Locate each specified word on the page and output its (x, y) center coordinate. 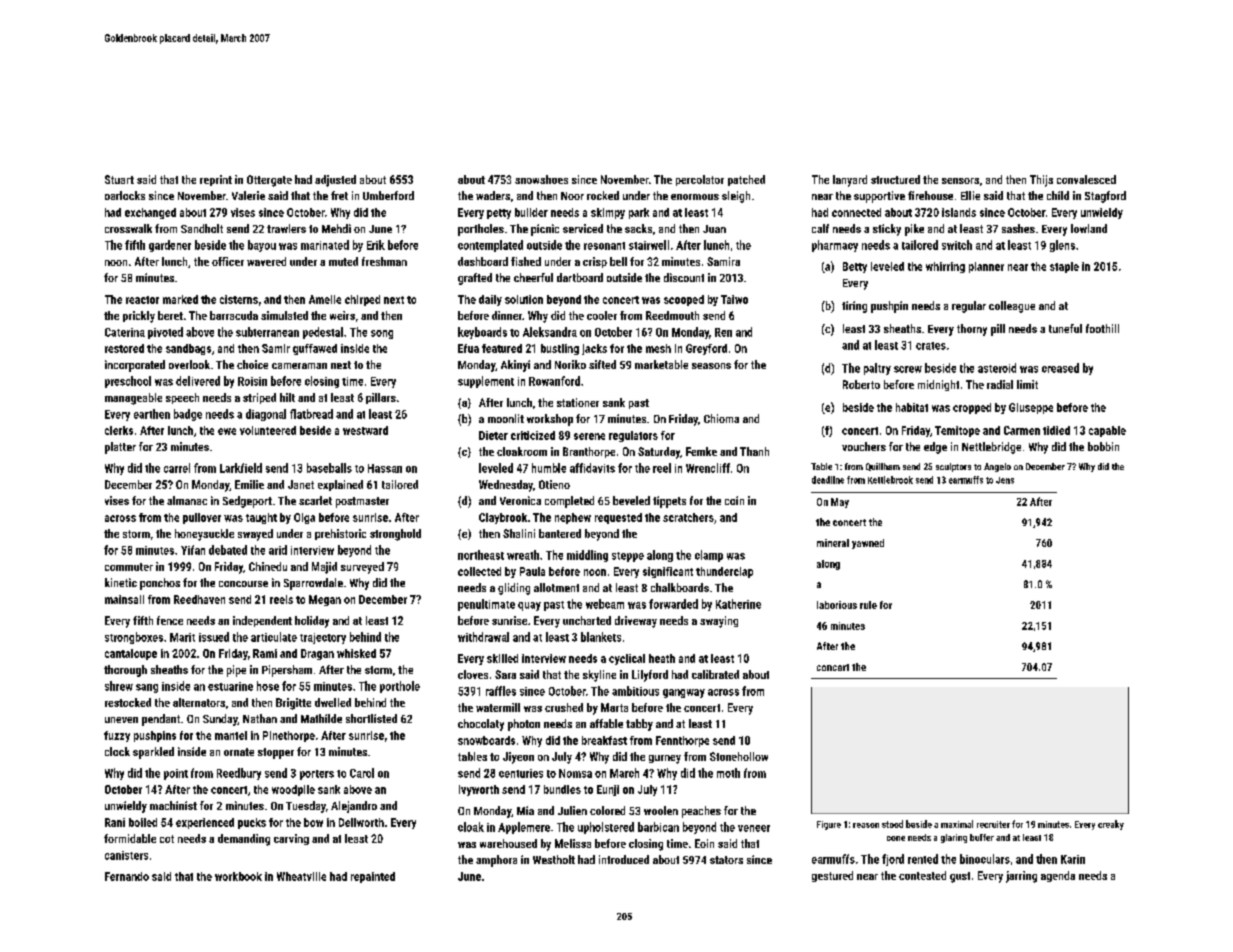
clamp (709, 556)
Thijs (1041, 181)
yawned (868, 544)
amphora (496, 861)
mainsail (124, 599)
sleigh (736, 197)
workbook (238, 876)
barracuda (234, 315)
